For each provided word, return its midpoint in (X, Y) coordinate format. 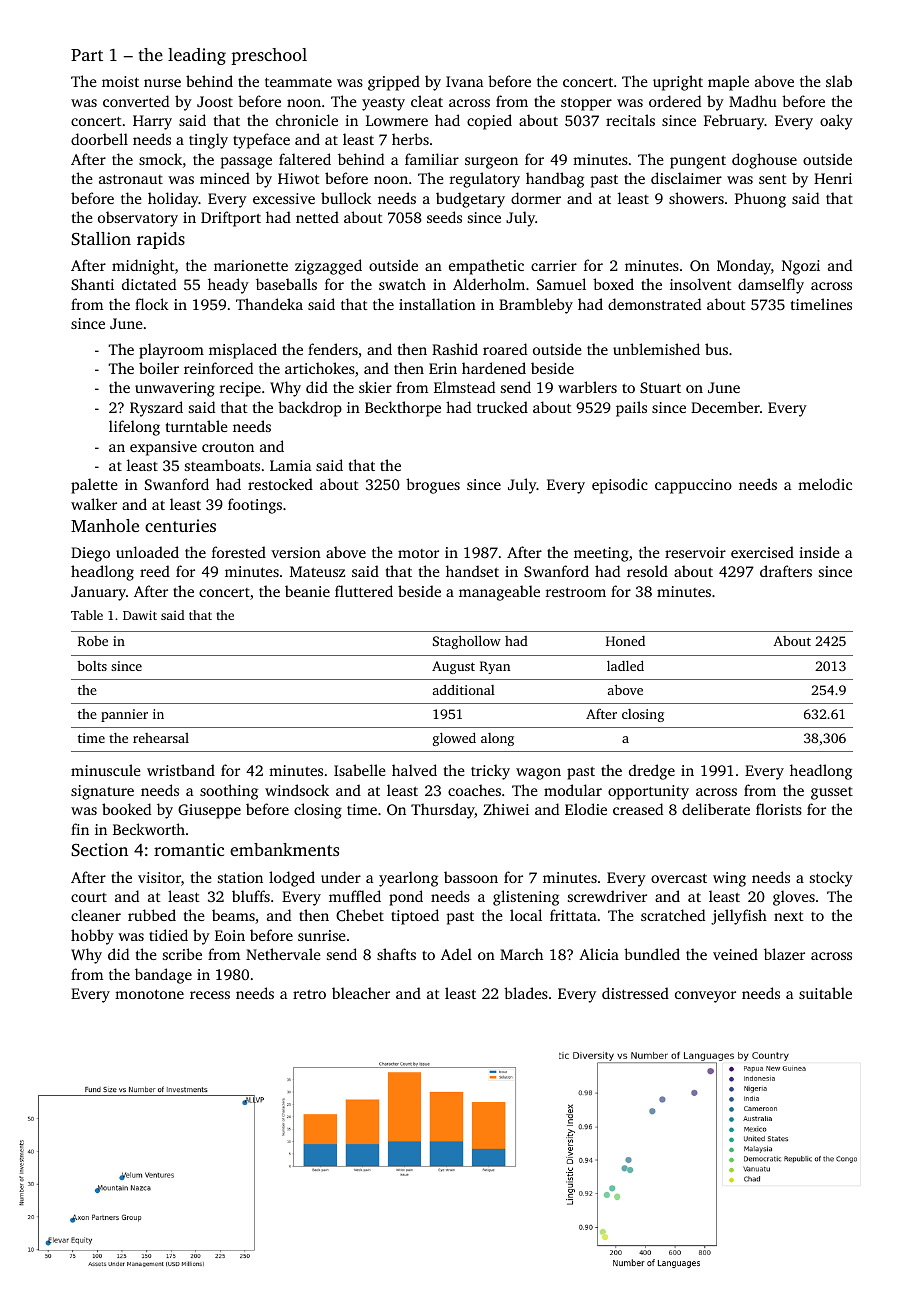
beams (233, 915)
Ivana (464, 81)
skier (375, 387)
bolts (92, 666)
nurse (162, 83)
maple (728, 83)
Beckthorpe (403, 409)
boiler (159, 368)
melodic (825, 484)
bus (716, 349)
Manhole (105, 525)
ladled (625, 666)
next (789, 916)
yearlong (408, 879)
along (497, 739)
